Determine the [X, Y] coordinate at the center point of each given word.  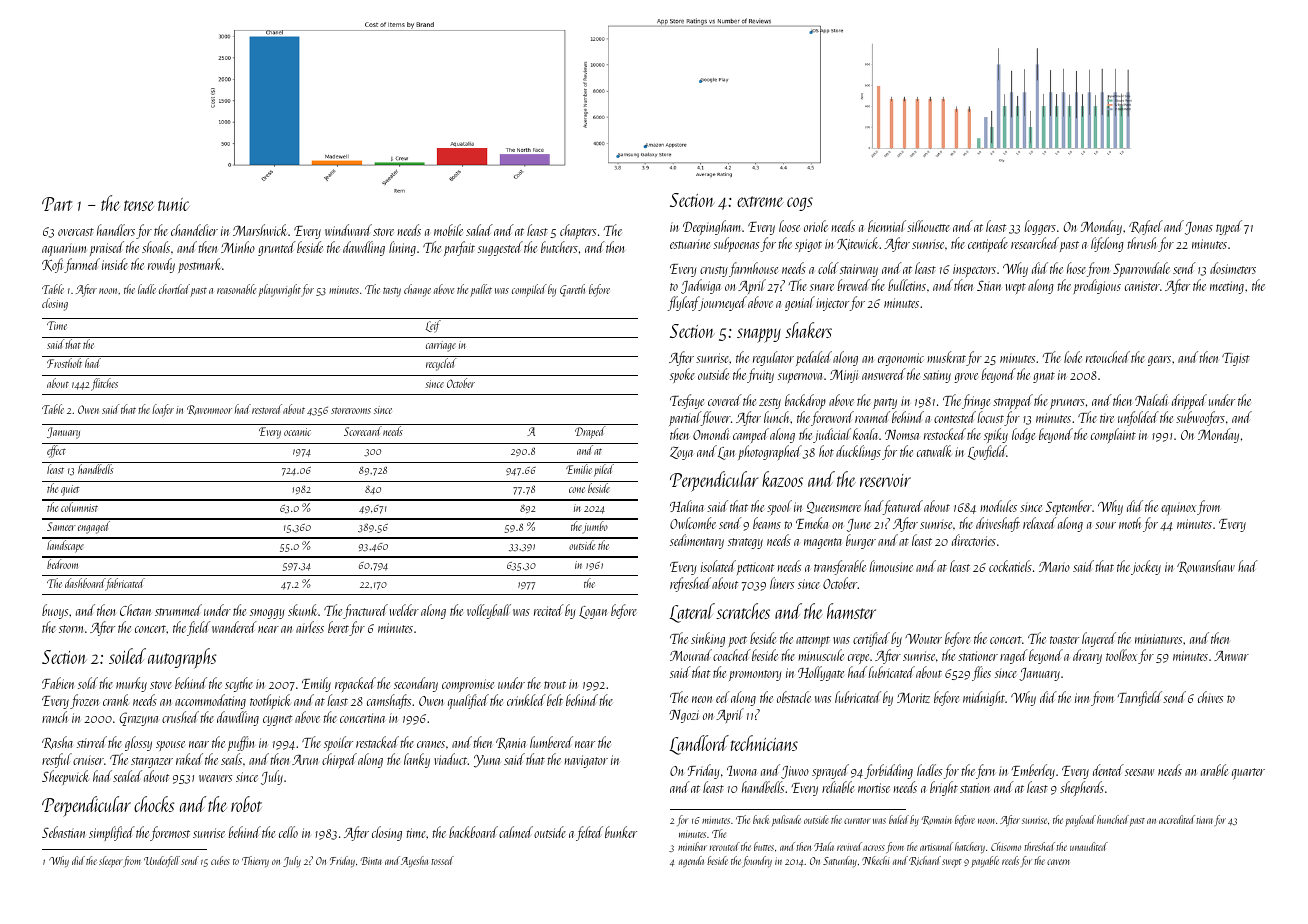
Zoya [681, 453]
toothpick [270, 701]
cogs [800, 204]
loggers [1040, 227]
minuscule [821, 655]
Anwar [1231, 656]
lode [1073, 357]
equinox [1178, 508]
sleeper [111, 861]
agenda [691, 861]
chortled [174, 289]
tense [139, 205]
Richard [925, 861]
